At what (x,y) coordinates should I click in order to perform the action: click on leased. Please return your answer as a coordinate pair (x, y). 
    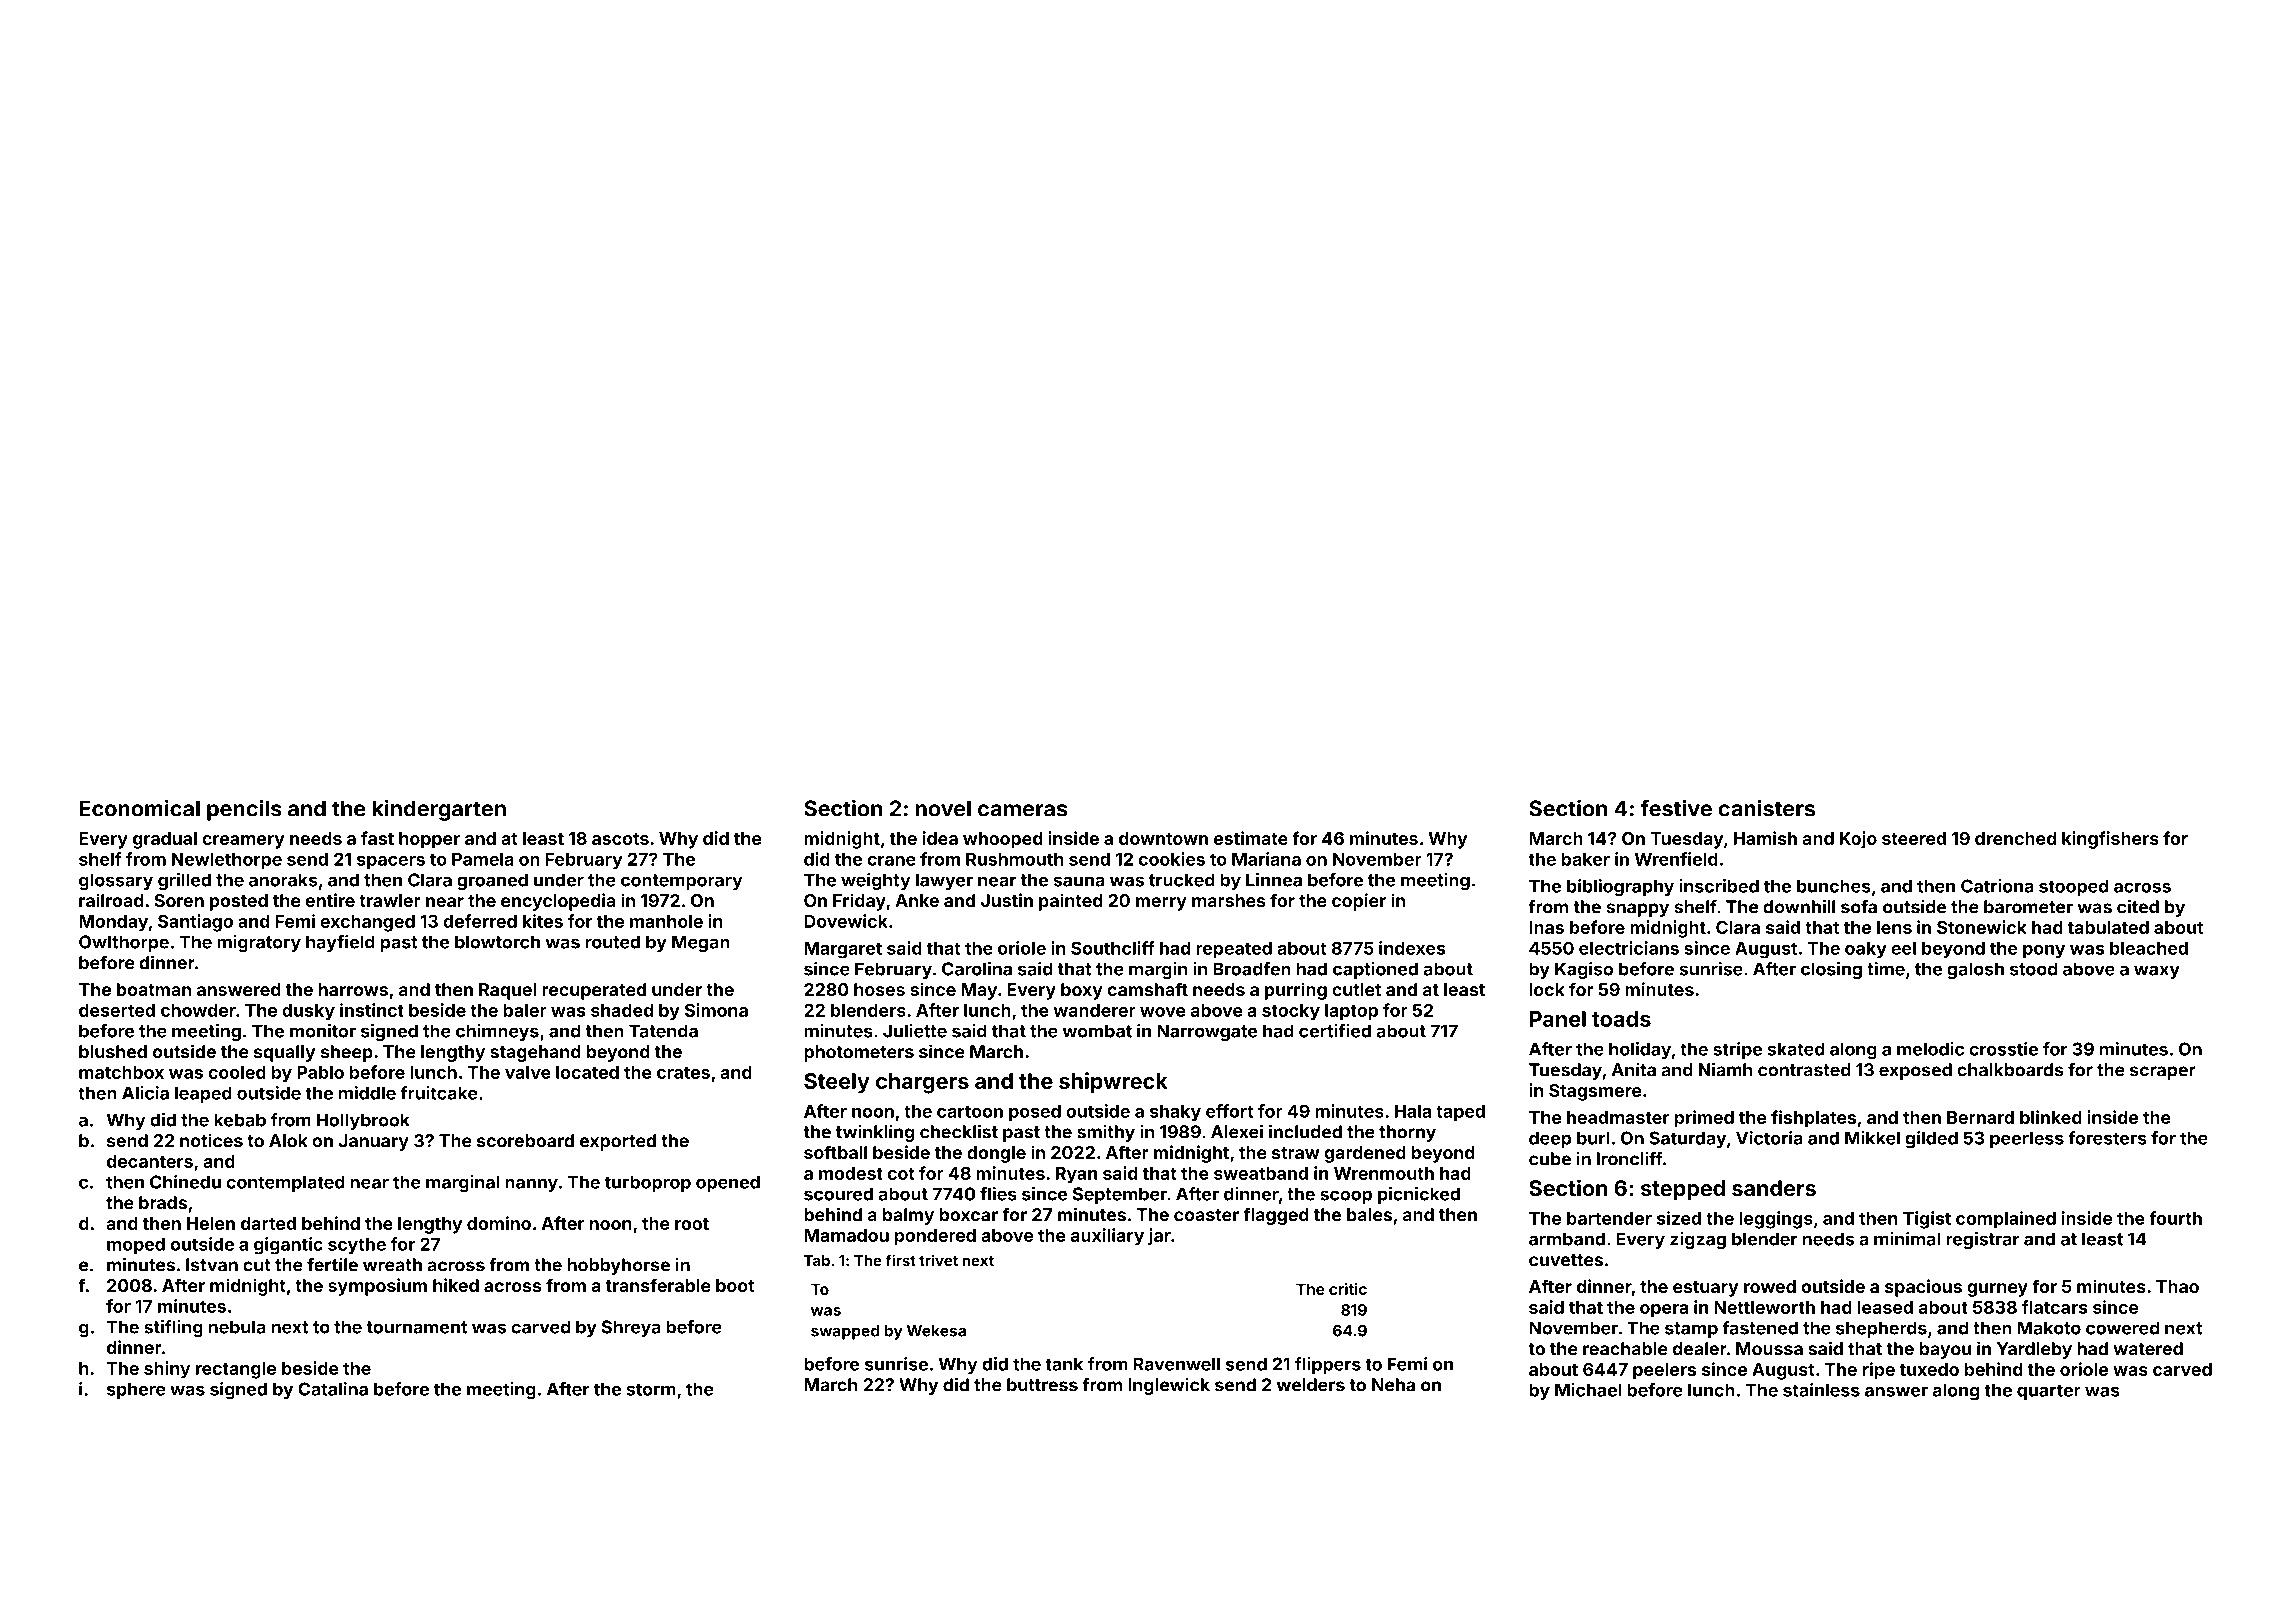
    Looking at the image, I should click on (1885, 1307).
